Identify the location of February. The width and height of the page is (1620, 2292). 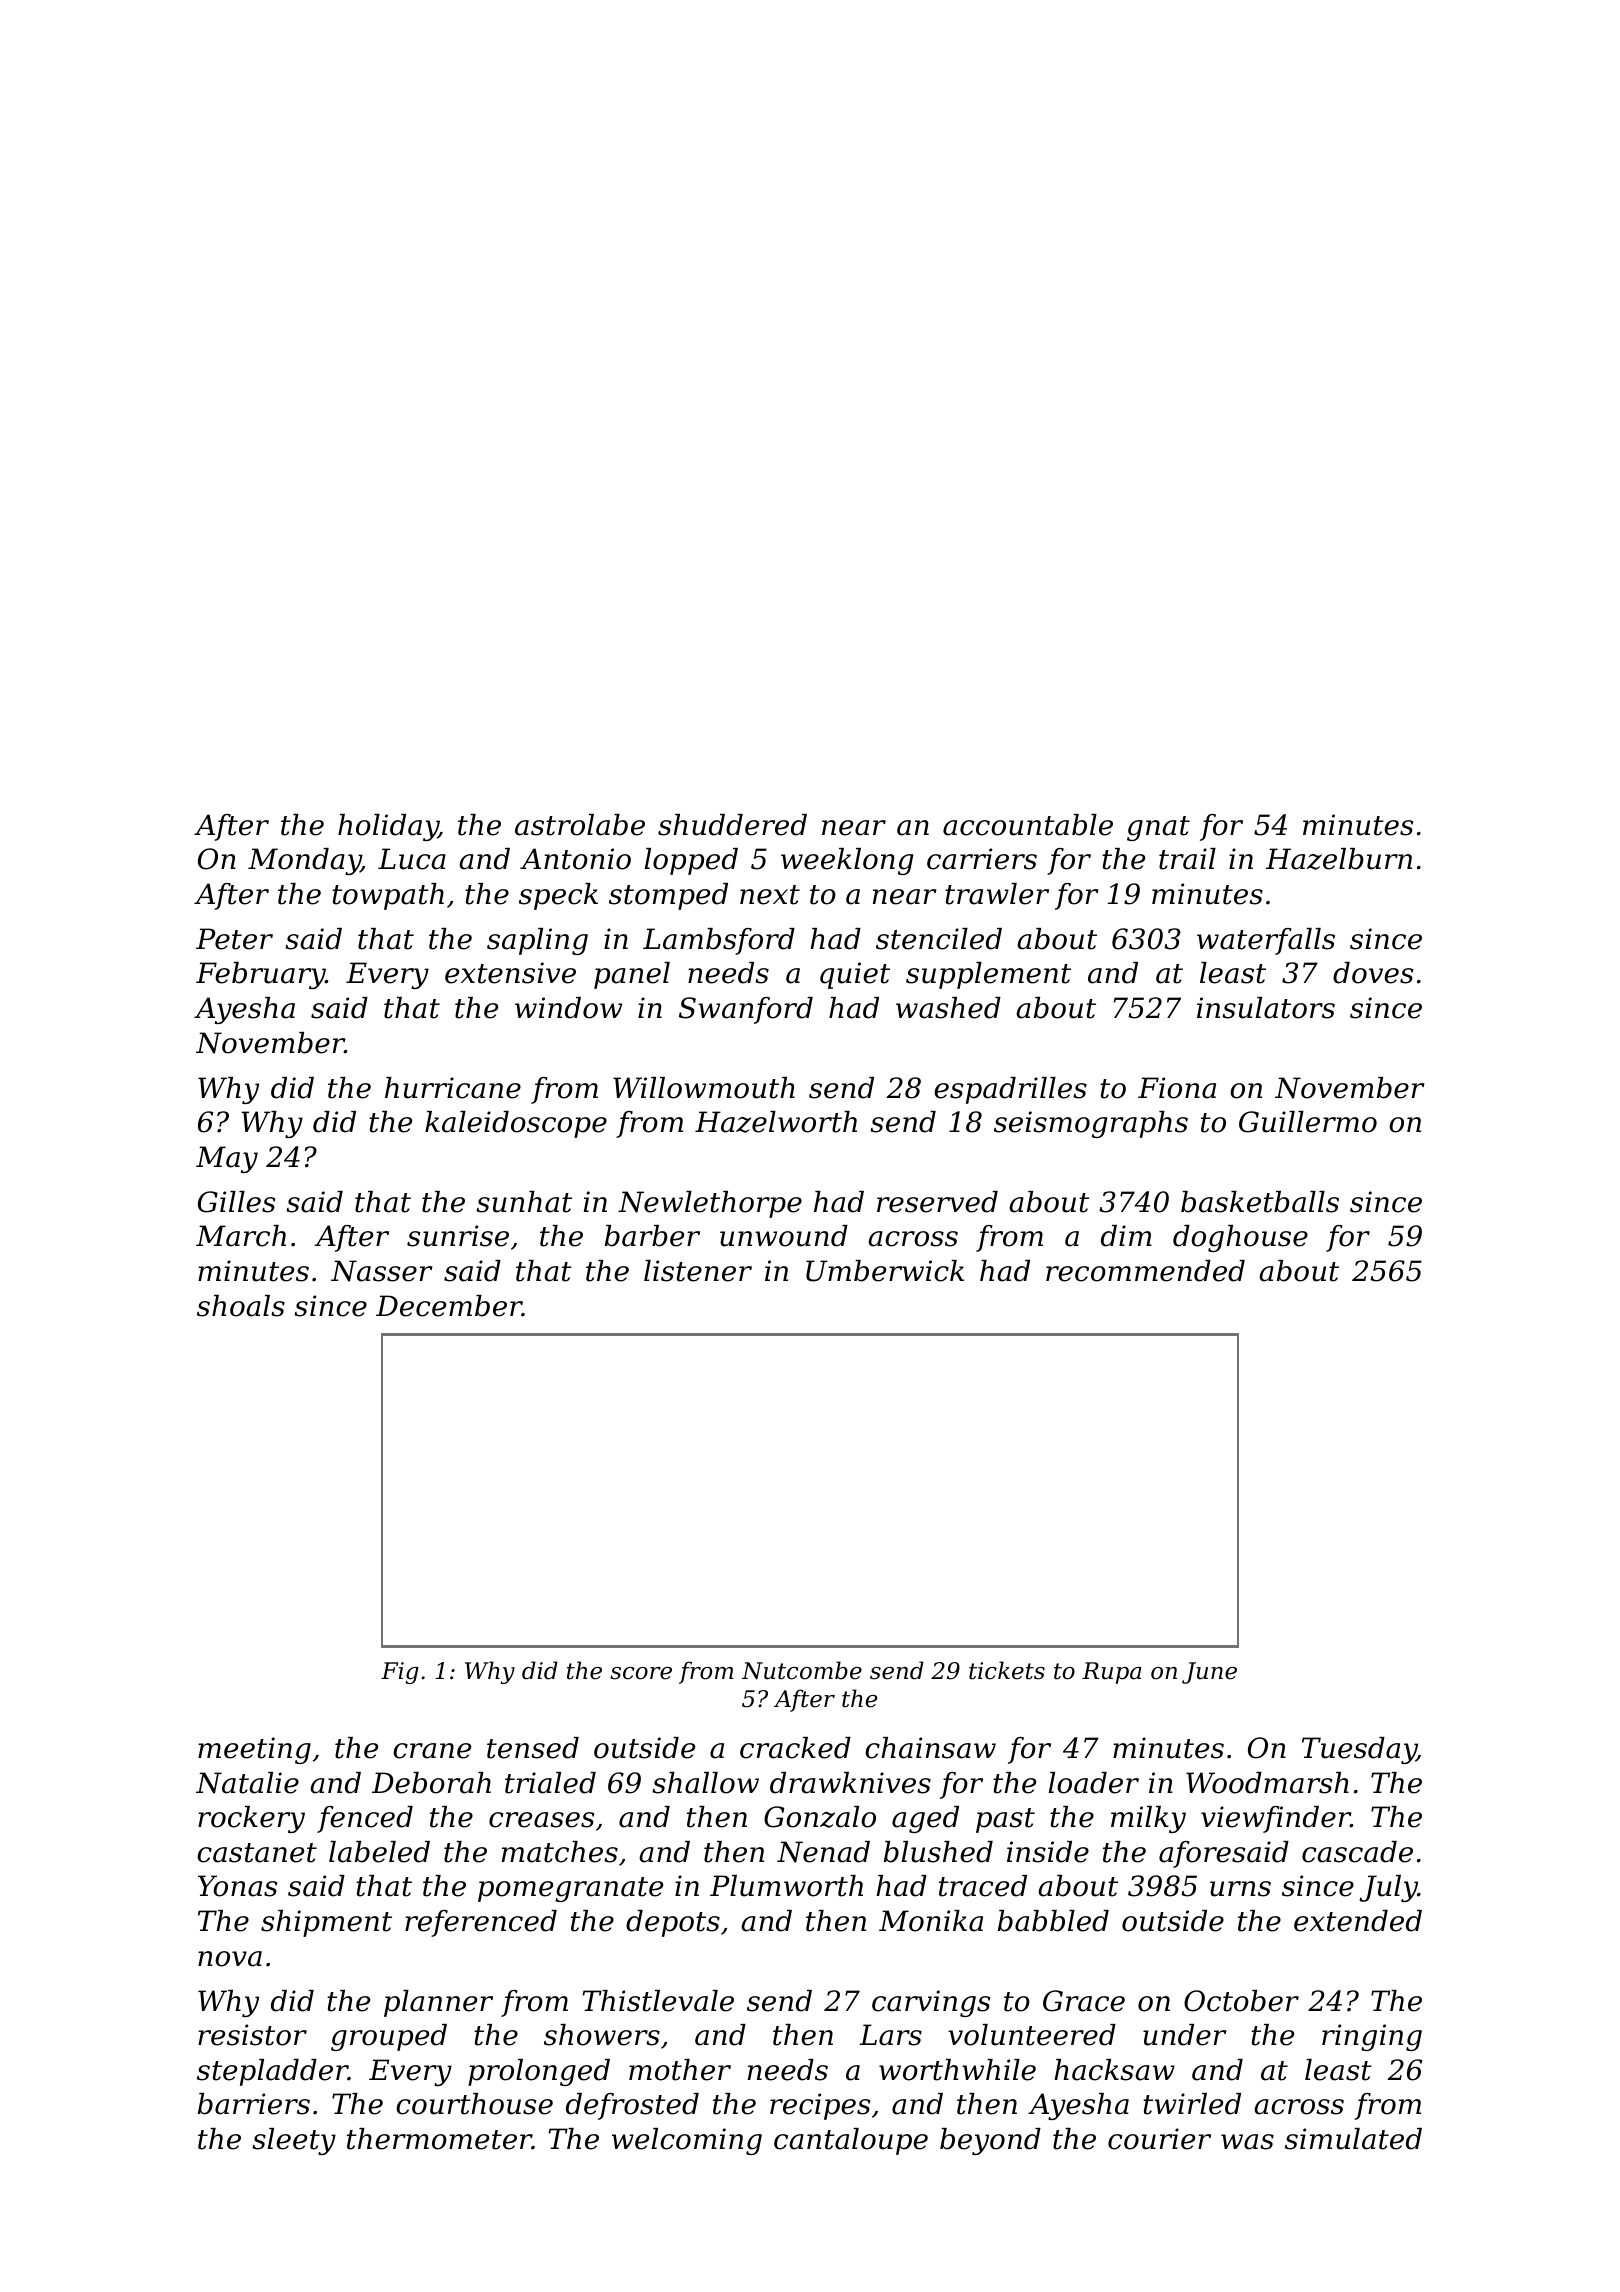
(261, 975).
